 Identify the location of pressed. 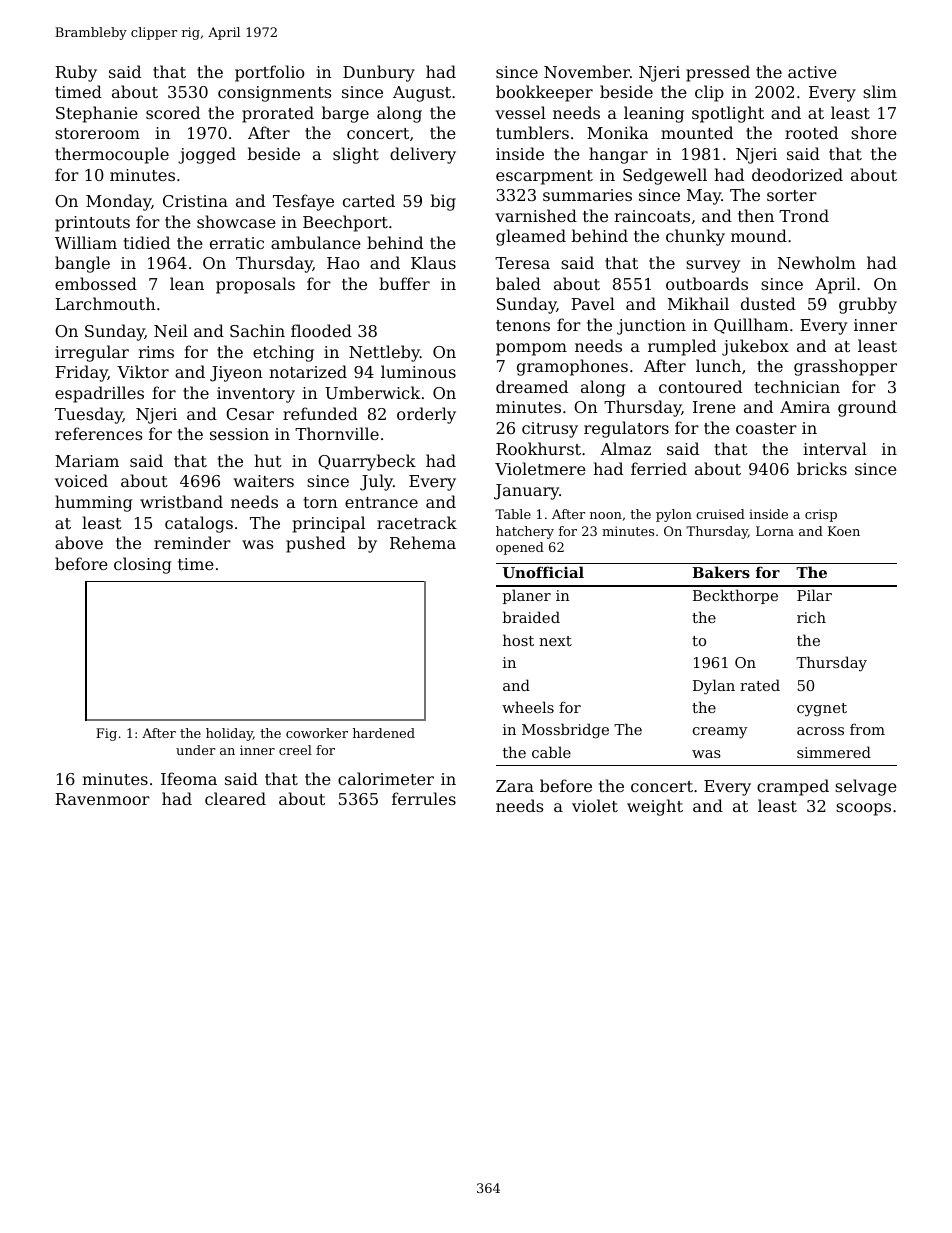
(718, 73).
